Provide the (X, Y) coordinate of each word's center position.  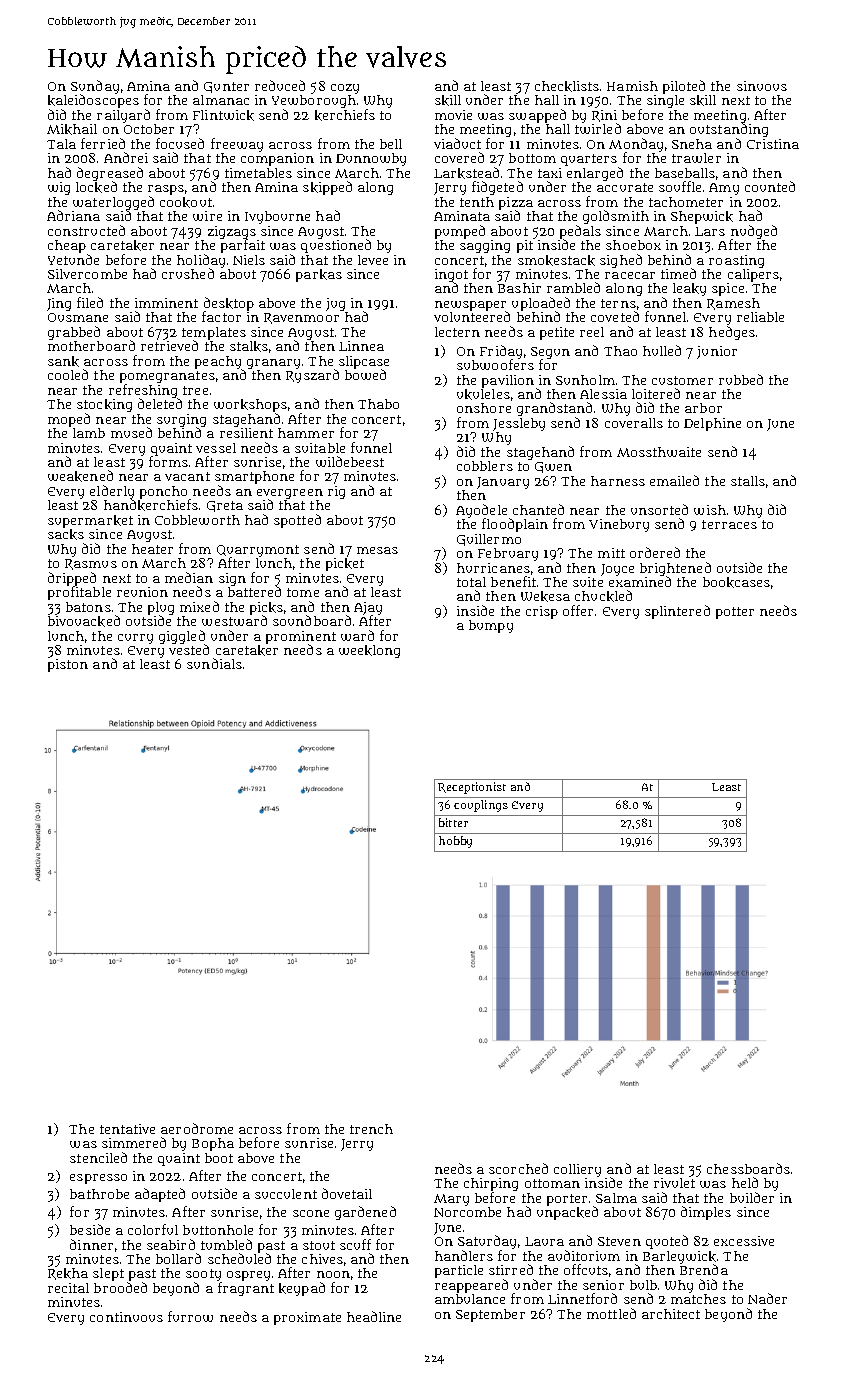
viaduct (457, 143)
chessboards (748, 1168)
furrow (190, 1316)
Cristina (773, 144)
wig (59, 188)
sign (232, 579)
